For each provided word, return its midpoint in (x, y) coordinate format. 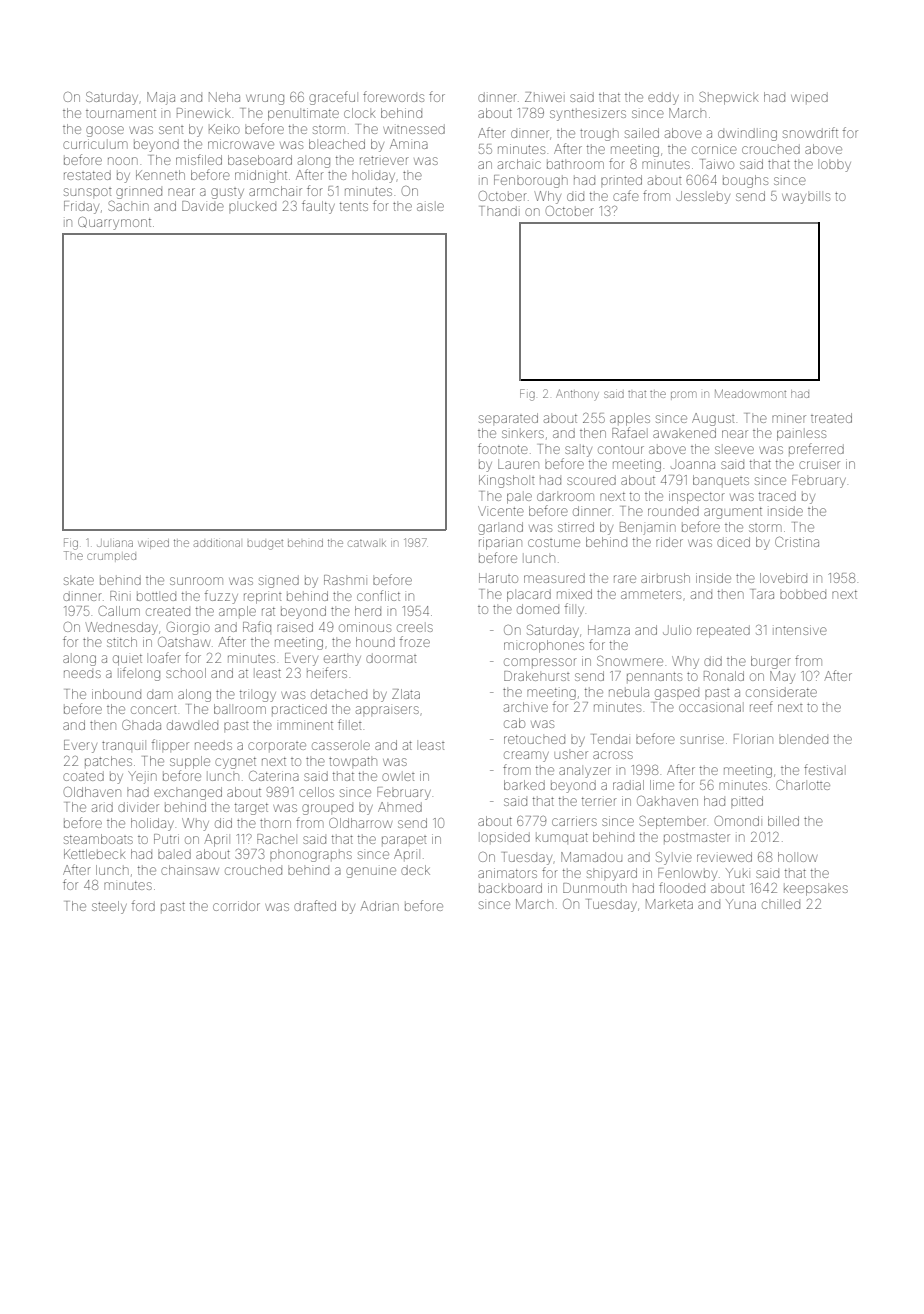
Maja (161, 98)
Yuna (741, 904)
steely (109, 907)
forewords (393, 96)
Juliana (115, 543)
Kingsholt (506, 481)
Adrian (379, 906)
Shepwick (728, 98)
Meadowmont (750, 393)
